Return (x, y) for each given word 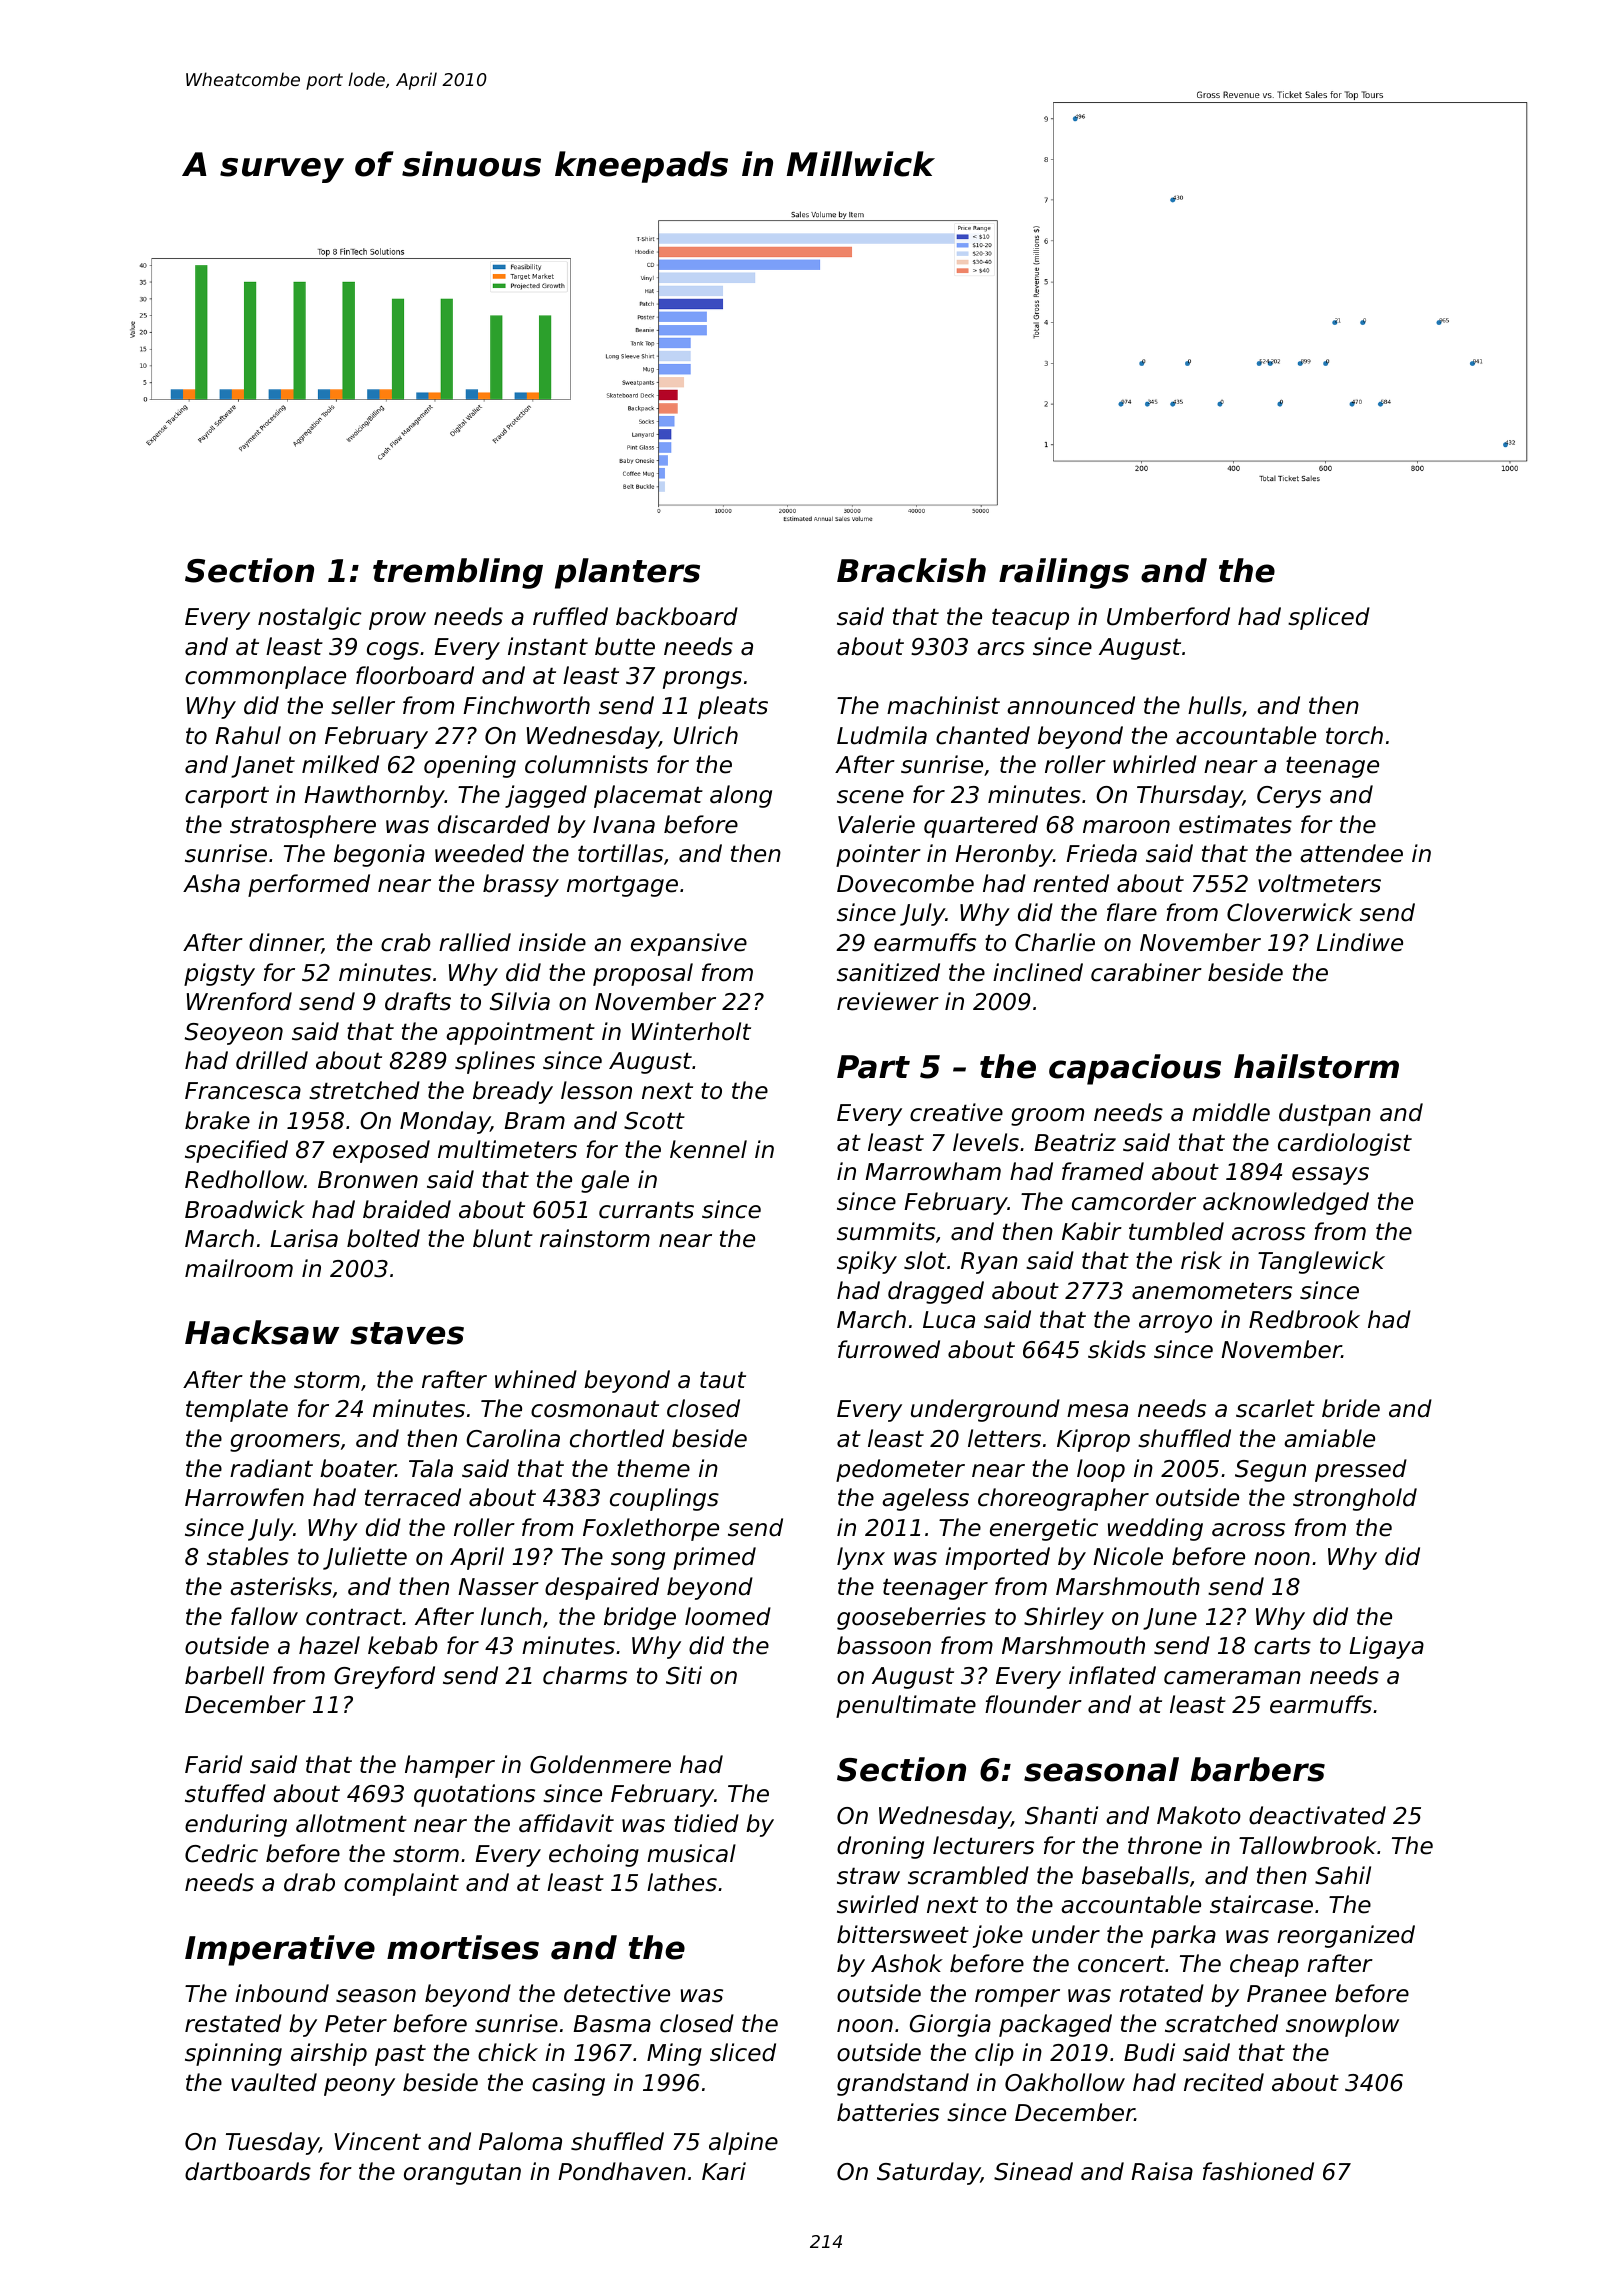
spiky (867, 1262)
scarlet (1275, 1408)
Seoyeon (234, 1034)
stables (248, 1556)
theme (653, 1468)
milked (340, 764)
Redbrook (1304, 1319)
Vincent (377, 2141)
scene (870, 797)
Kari (724, 2171)
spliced (1329, 618)
